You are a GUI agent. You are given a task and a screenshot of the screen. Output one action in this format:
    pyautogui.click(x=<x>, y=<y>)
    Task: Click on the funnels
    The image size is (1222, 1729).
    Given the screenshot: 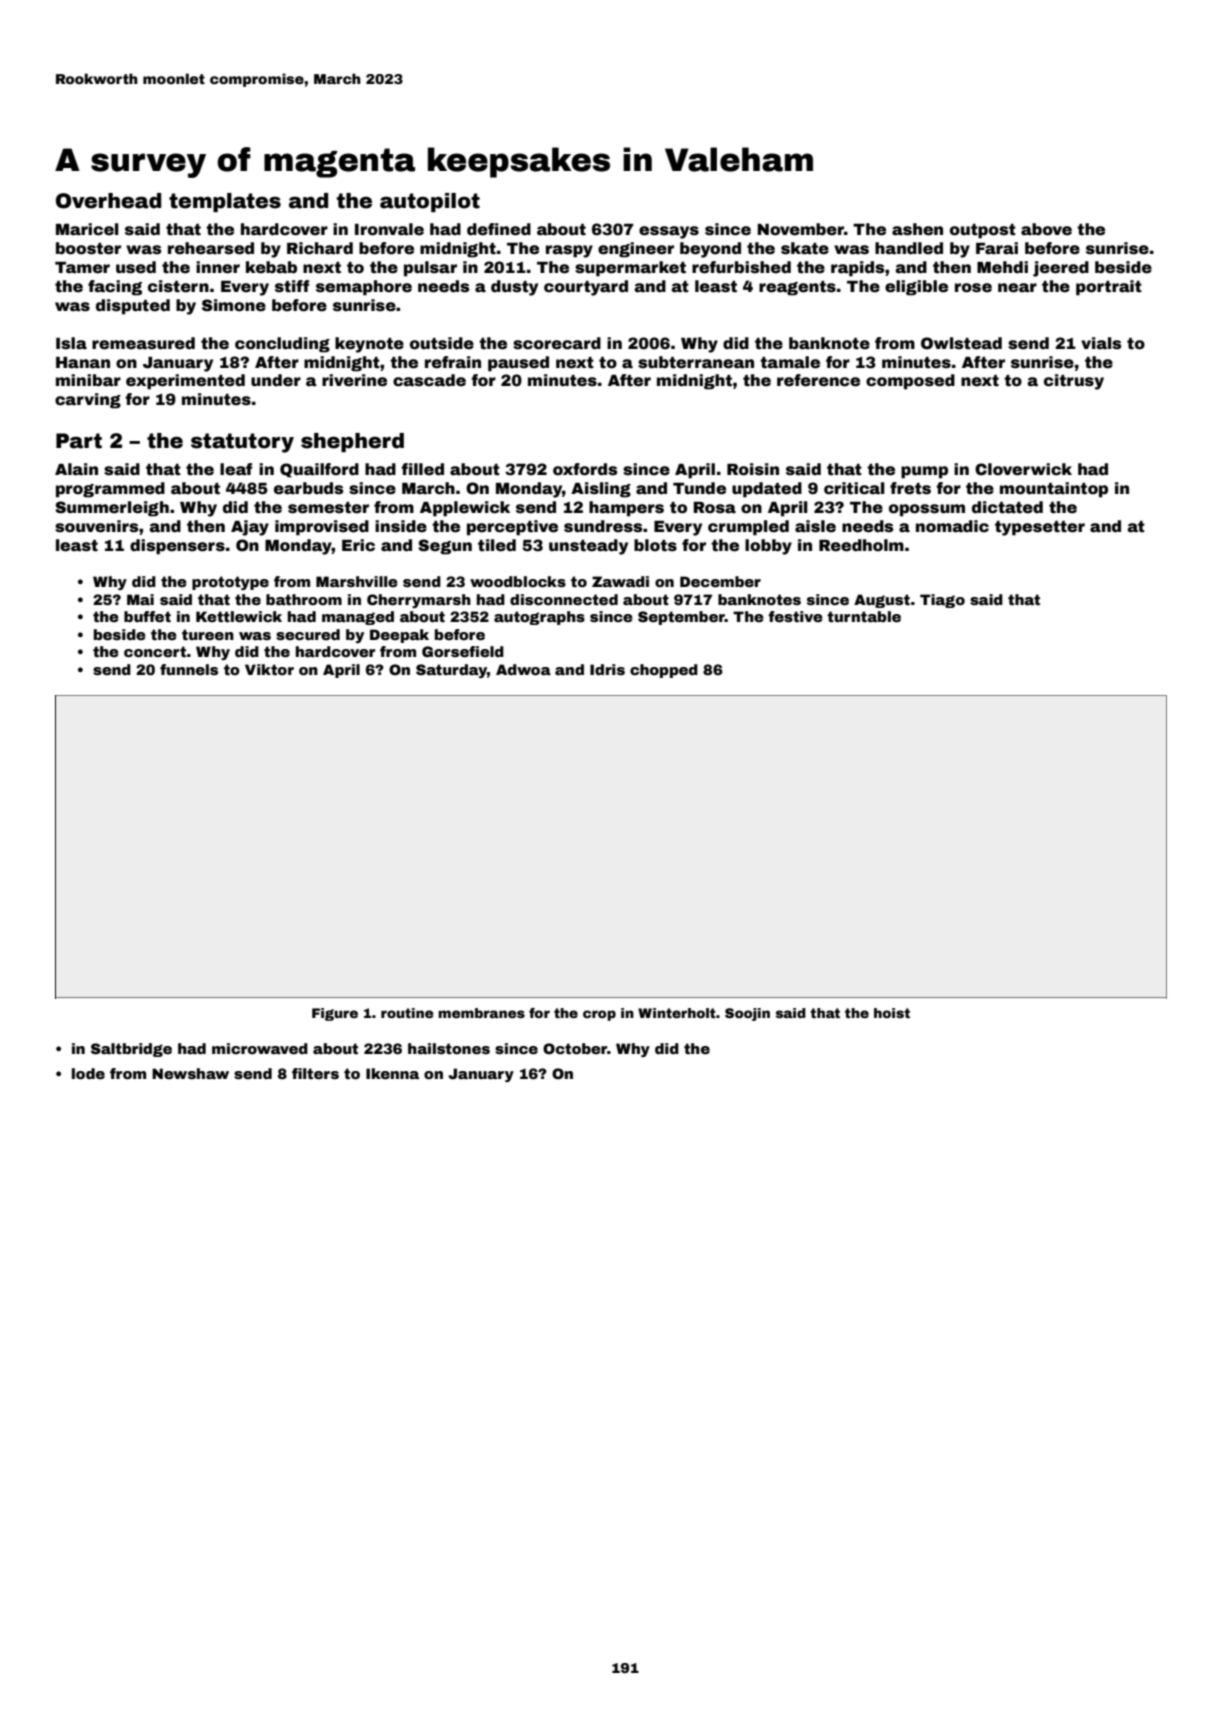 What is the action you would take?
    pyautogui.click(x=189, y=669)
